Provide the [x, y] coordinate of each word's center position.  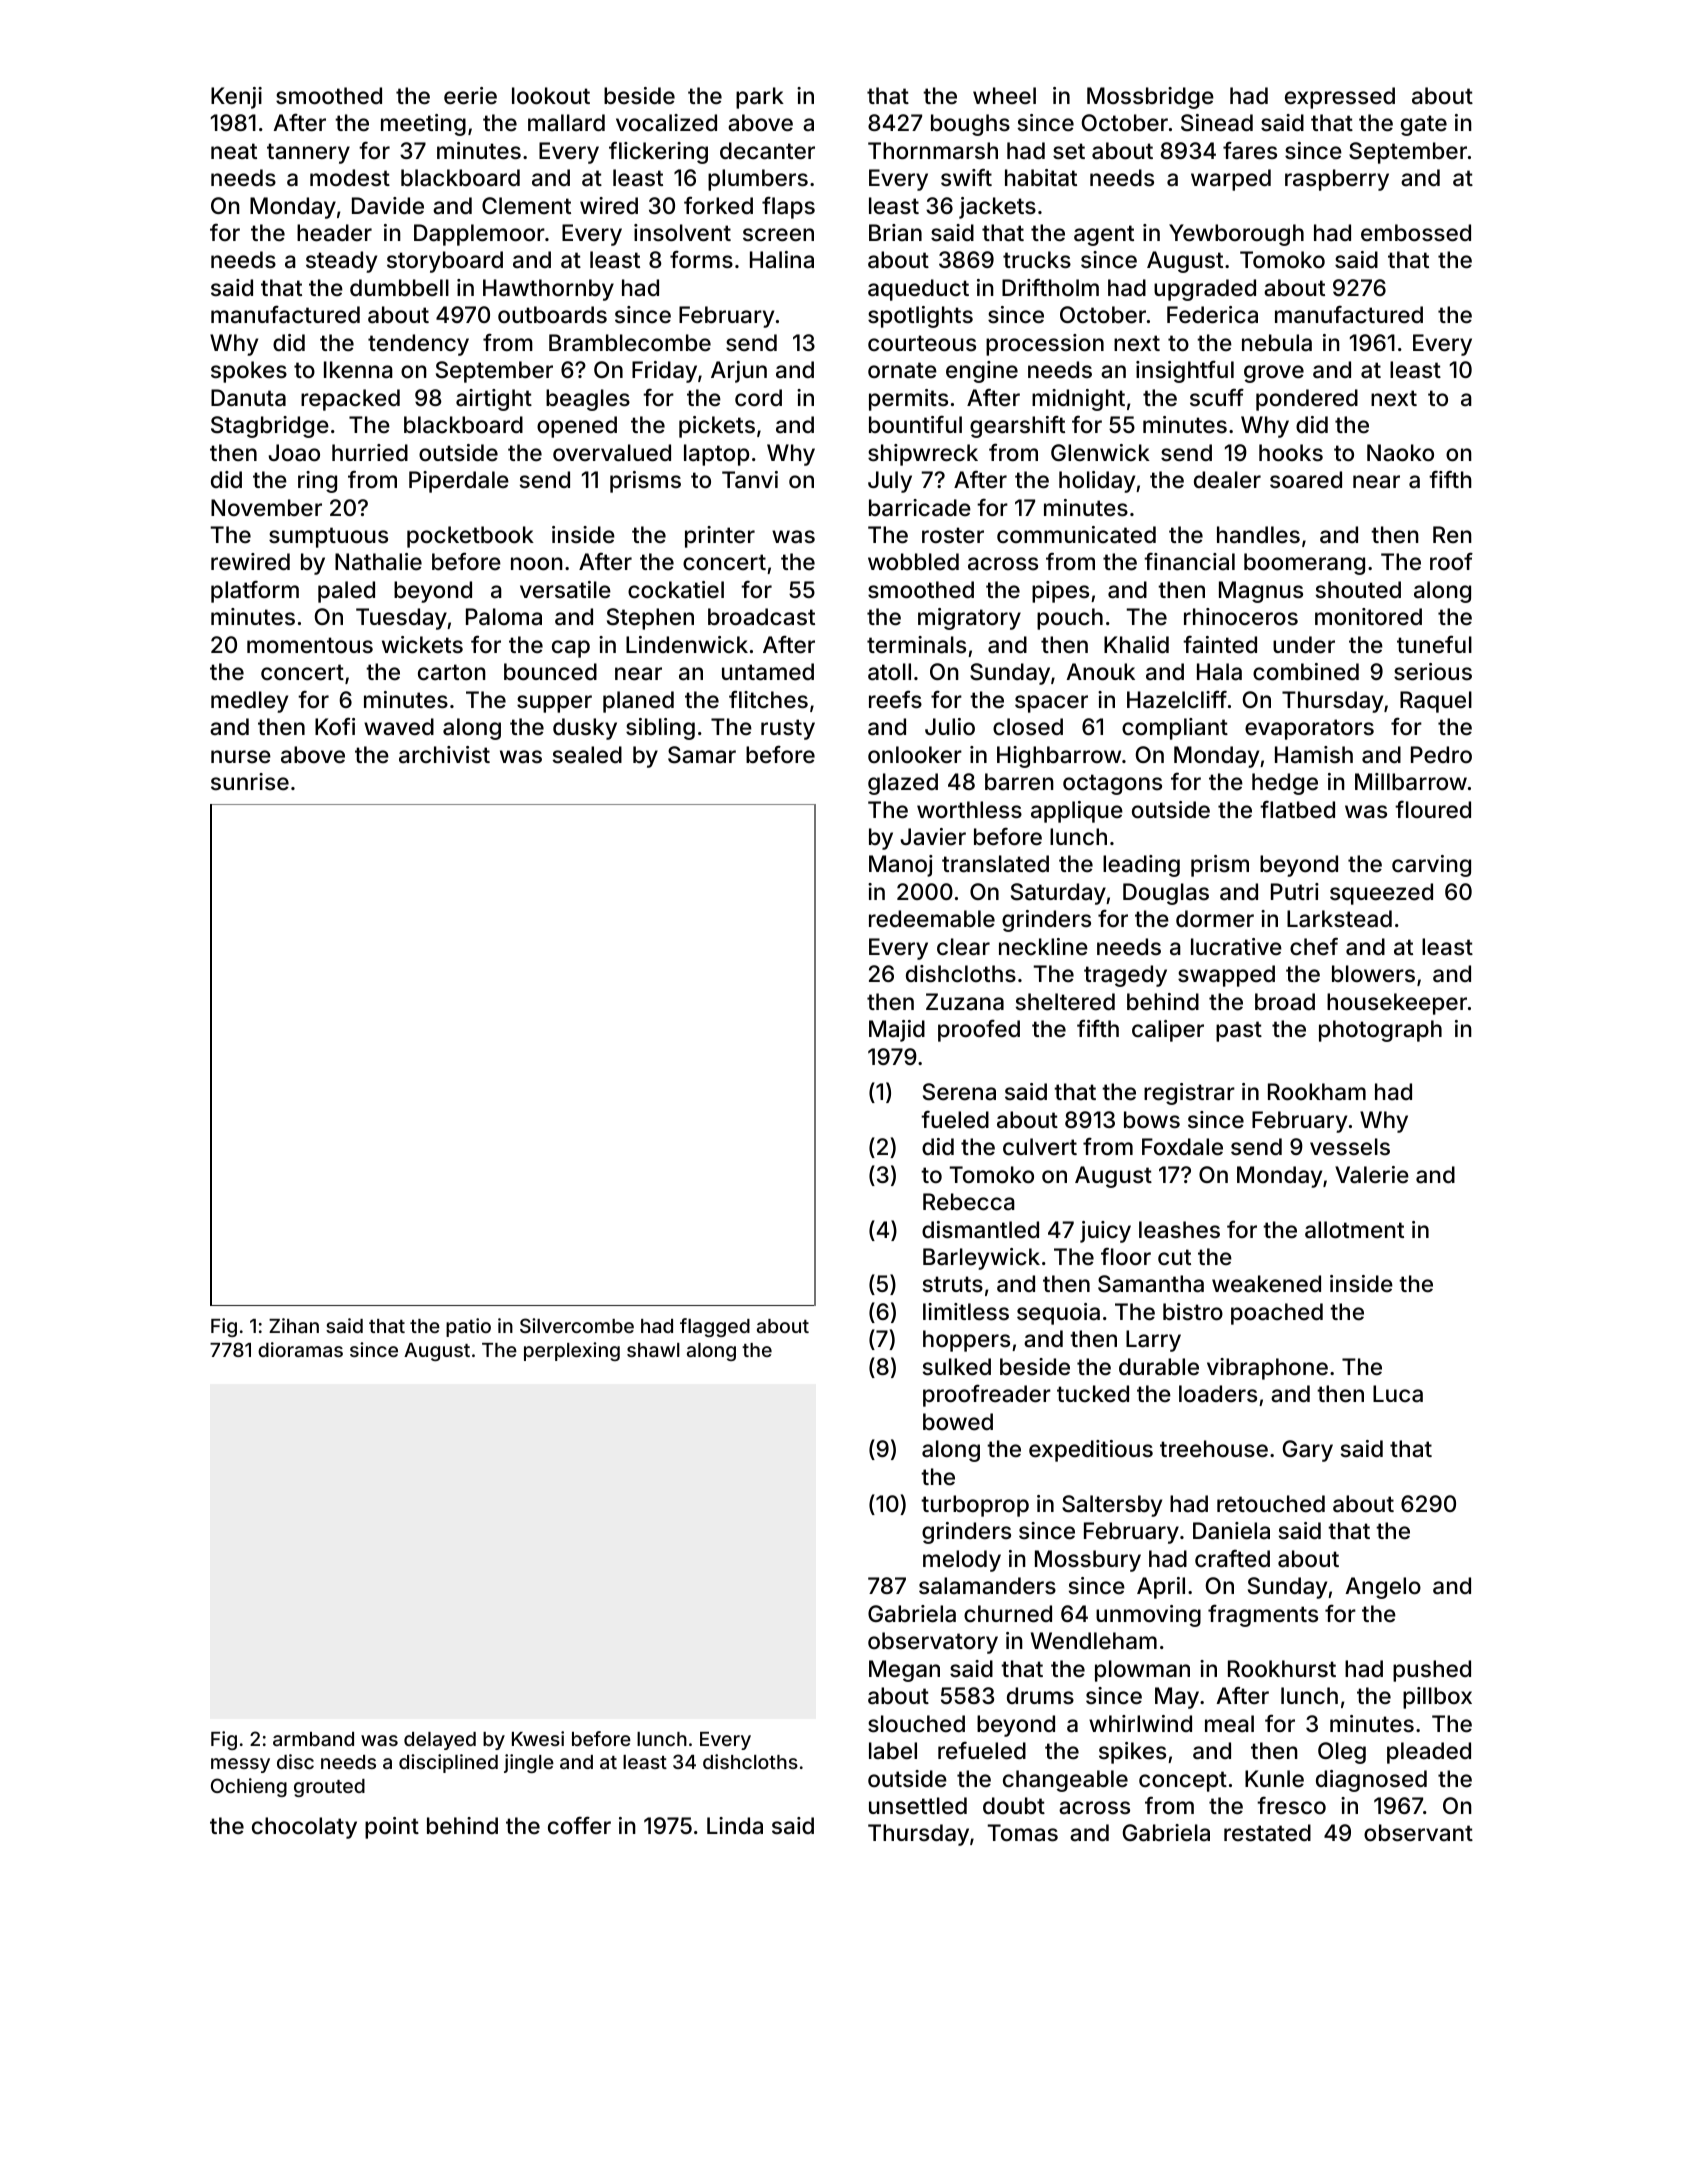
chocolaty [304, 1828]
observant [1418, 1833]
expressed [1340, 98]
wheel [1004, 96]
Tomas [1022, 1833]
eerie [470, 96]
